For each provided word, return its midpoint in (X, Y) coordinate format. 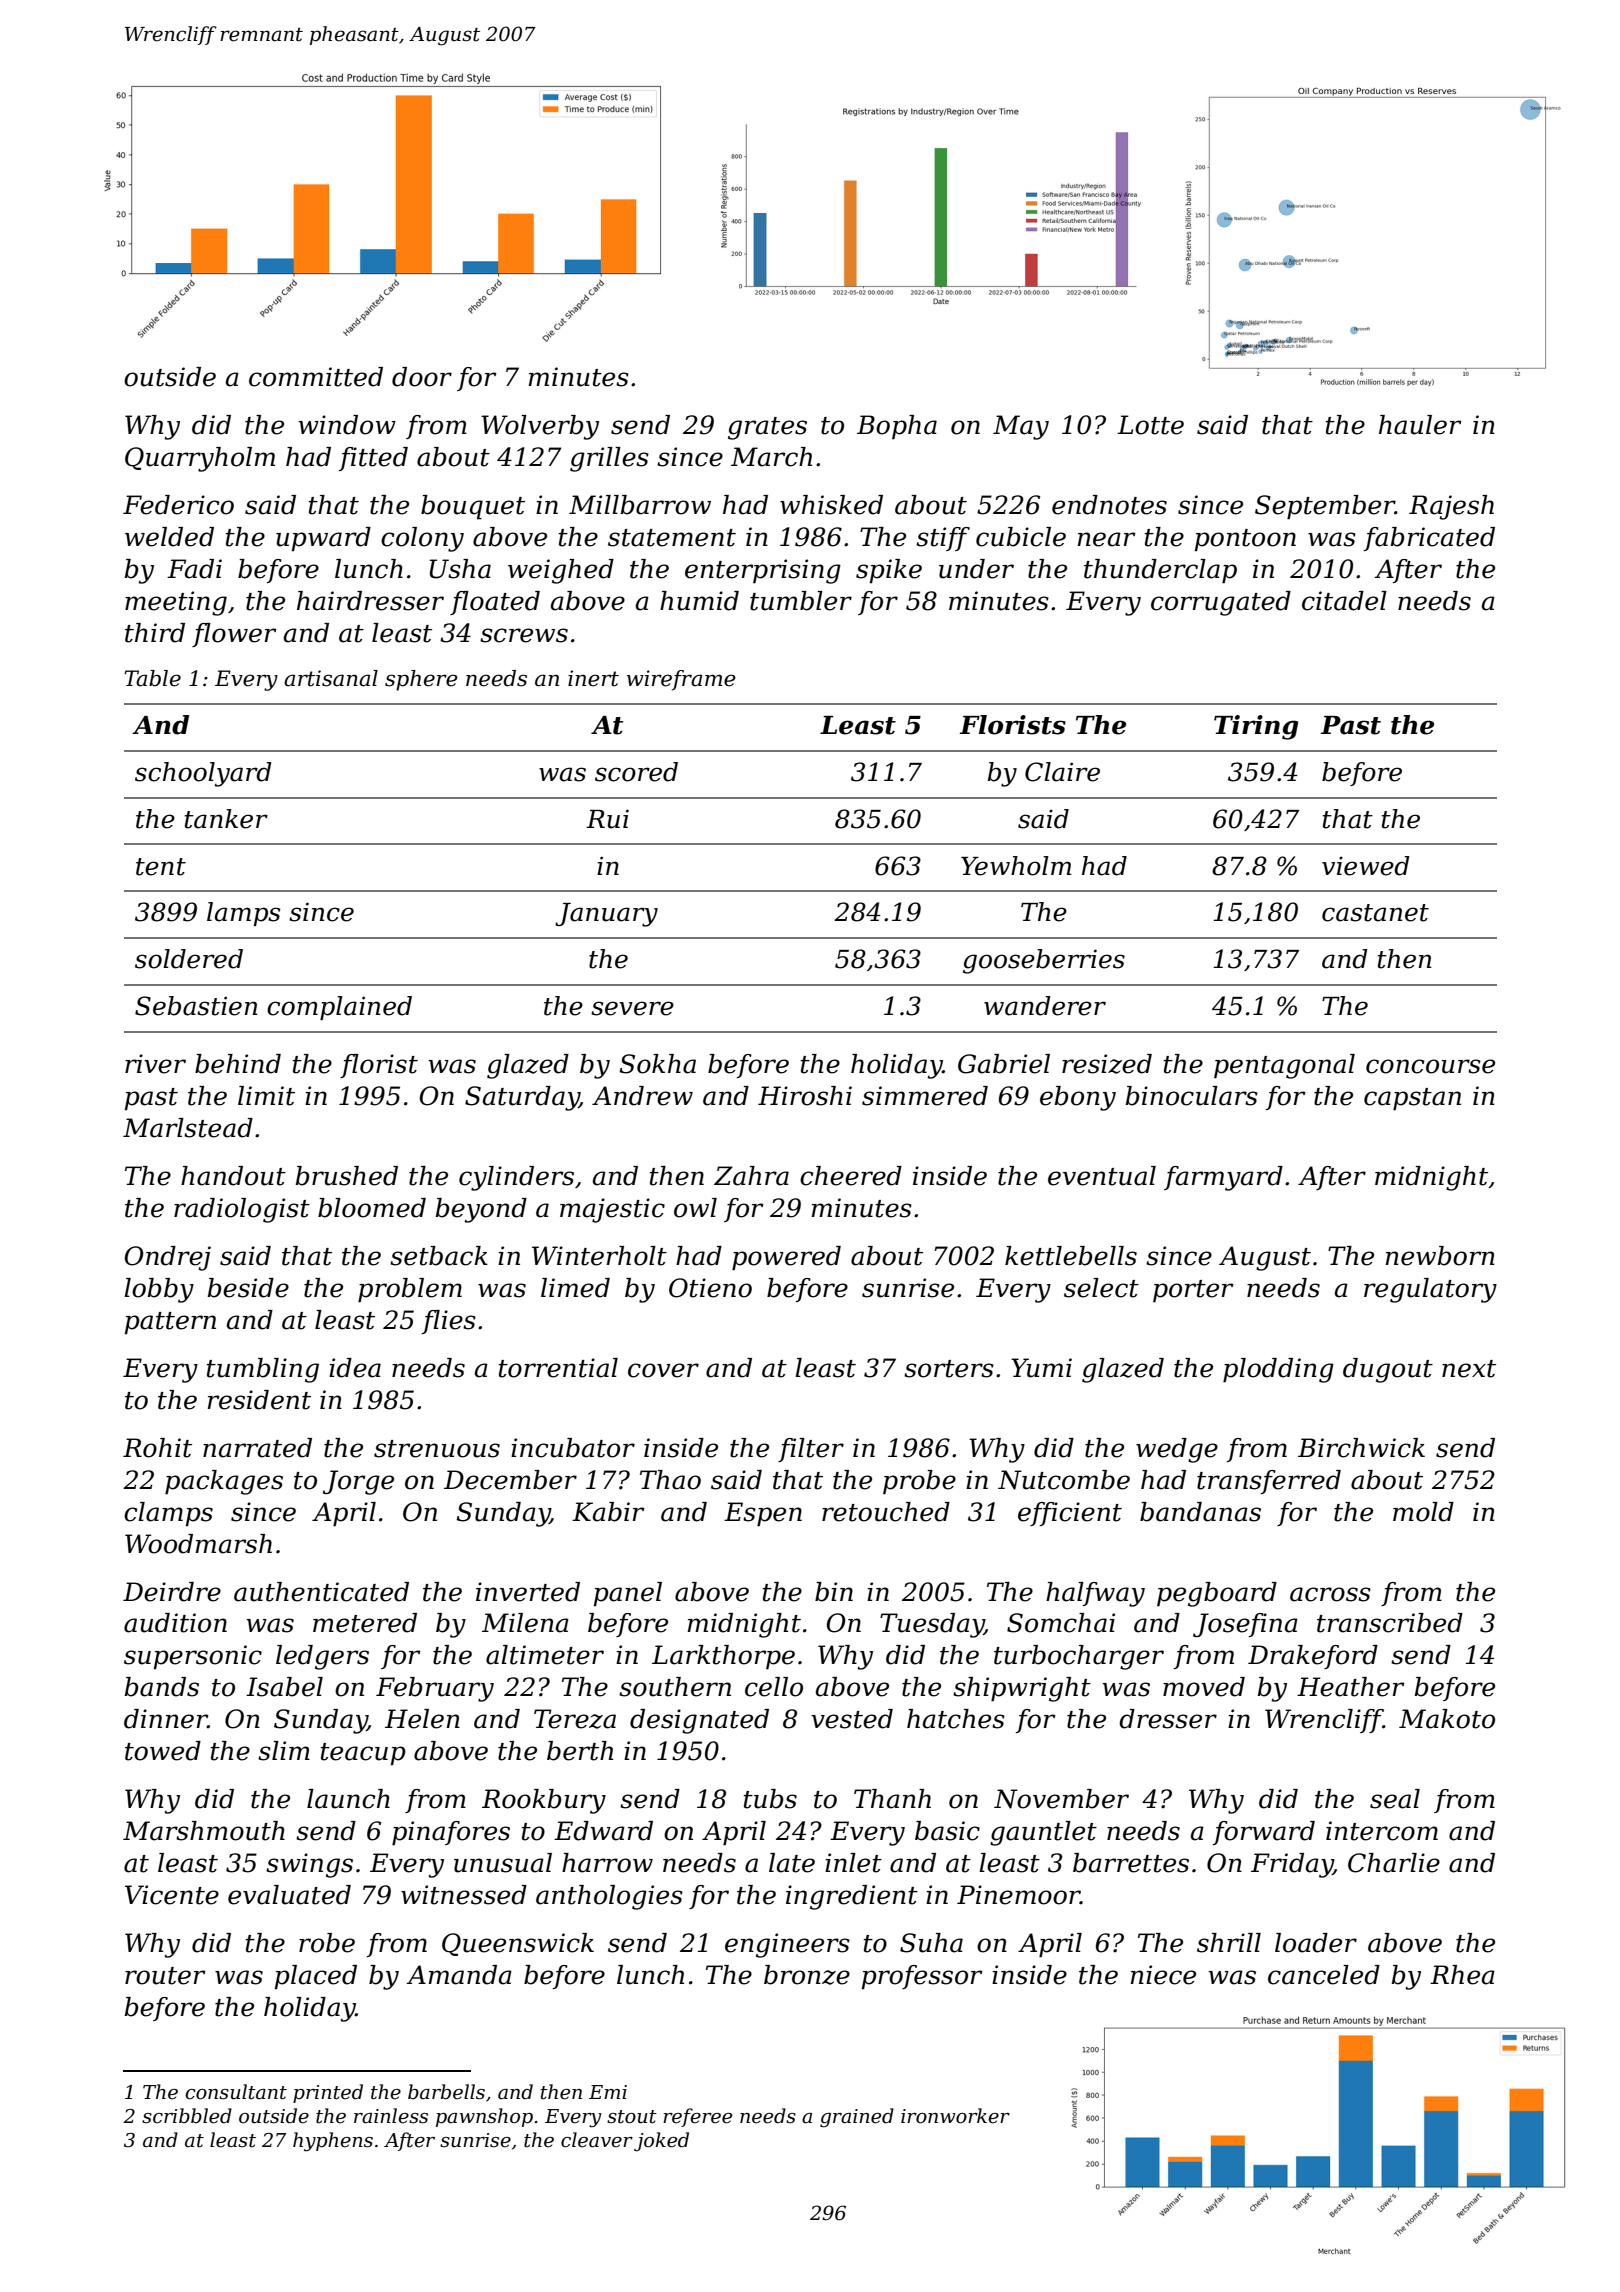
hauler (1420, 425)
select (1101, 1288)
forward (1264, 1833)
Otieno (710, 1288)
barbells (446, 2092)
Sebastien (196, 1006)
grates (767, 428)
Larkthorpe (723, 1657)
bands (161, 1687)
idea (355, 1368)
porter (1193, 1291)
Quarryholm (200, 459)
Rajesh (1451, 507)
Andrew (642, 1096)
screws (524, 635)
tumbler (801, 601)
